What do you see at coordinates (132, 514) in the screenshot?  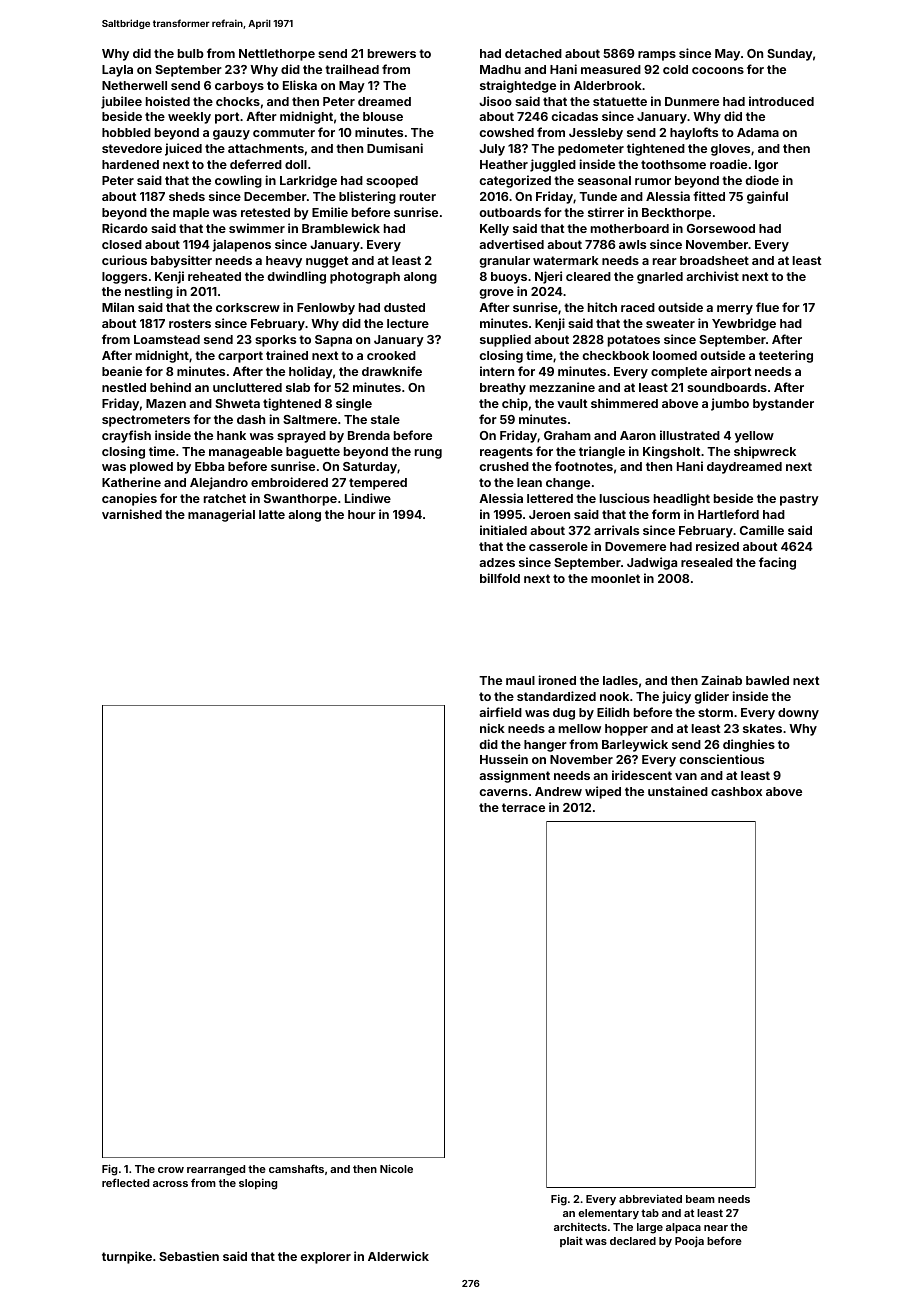 I see `varnished` at bounding box center [132, 514].
